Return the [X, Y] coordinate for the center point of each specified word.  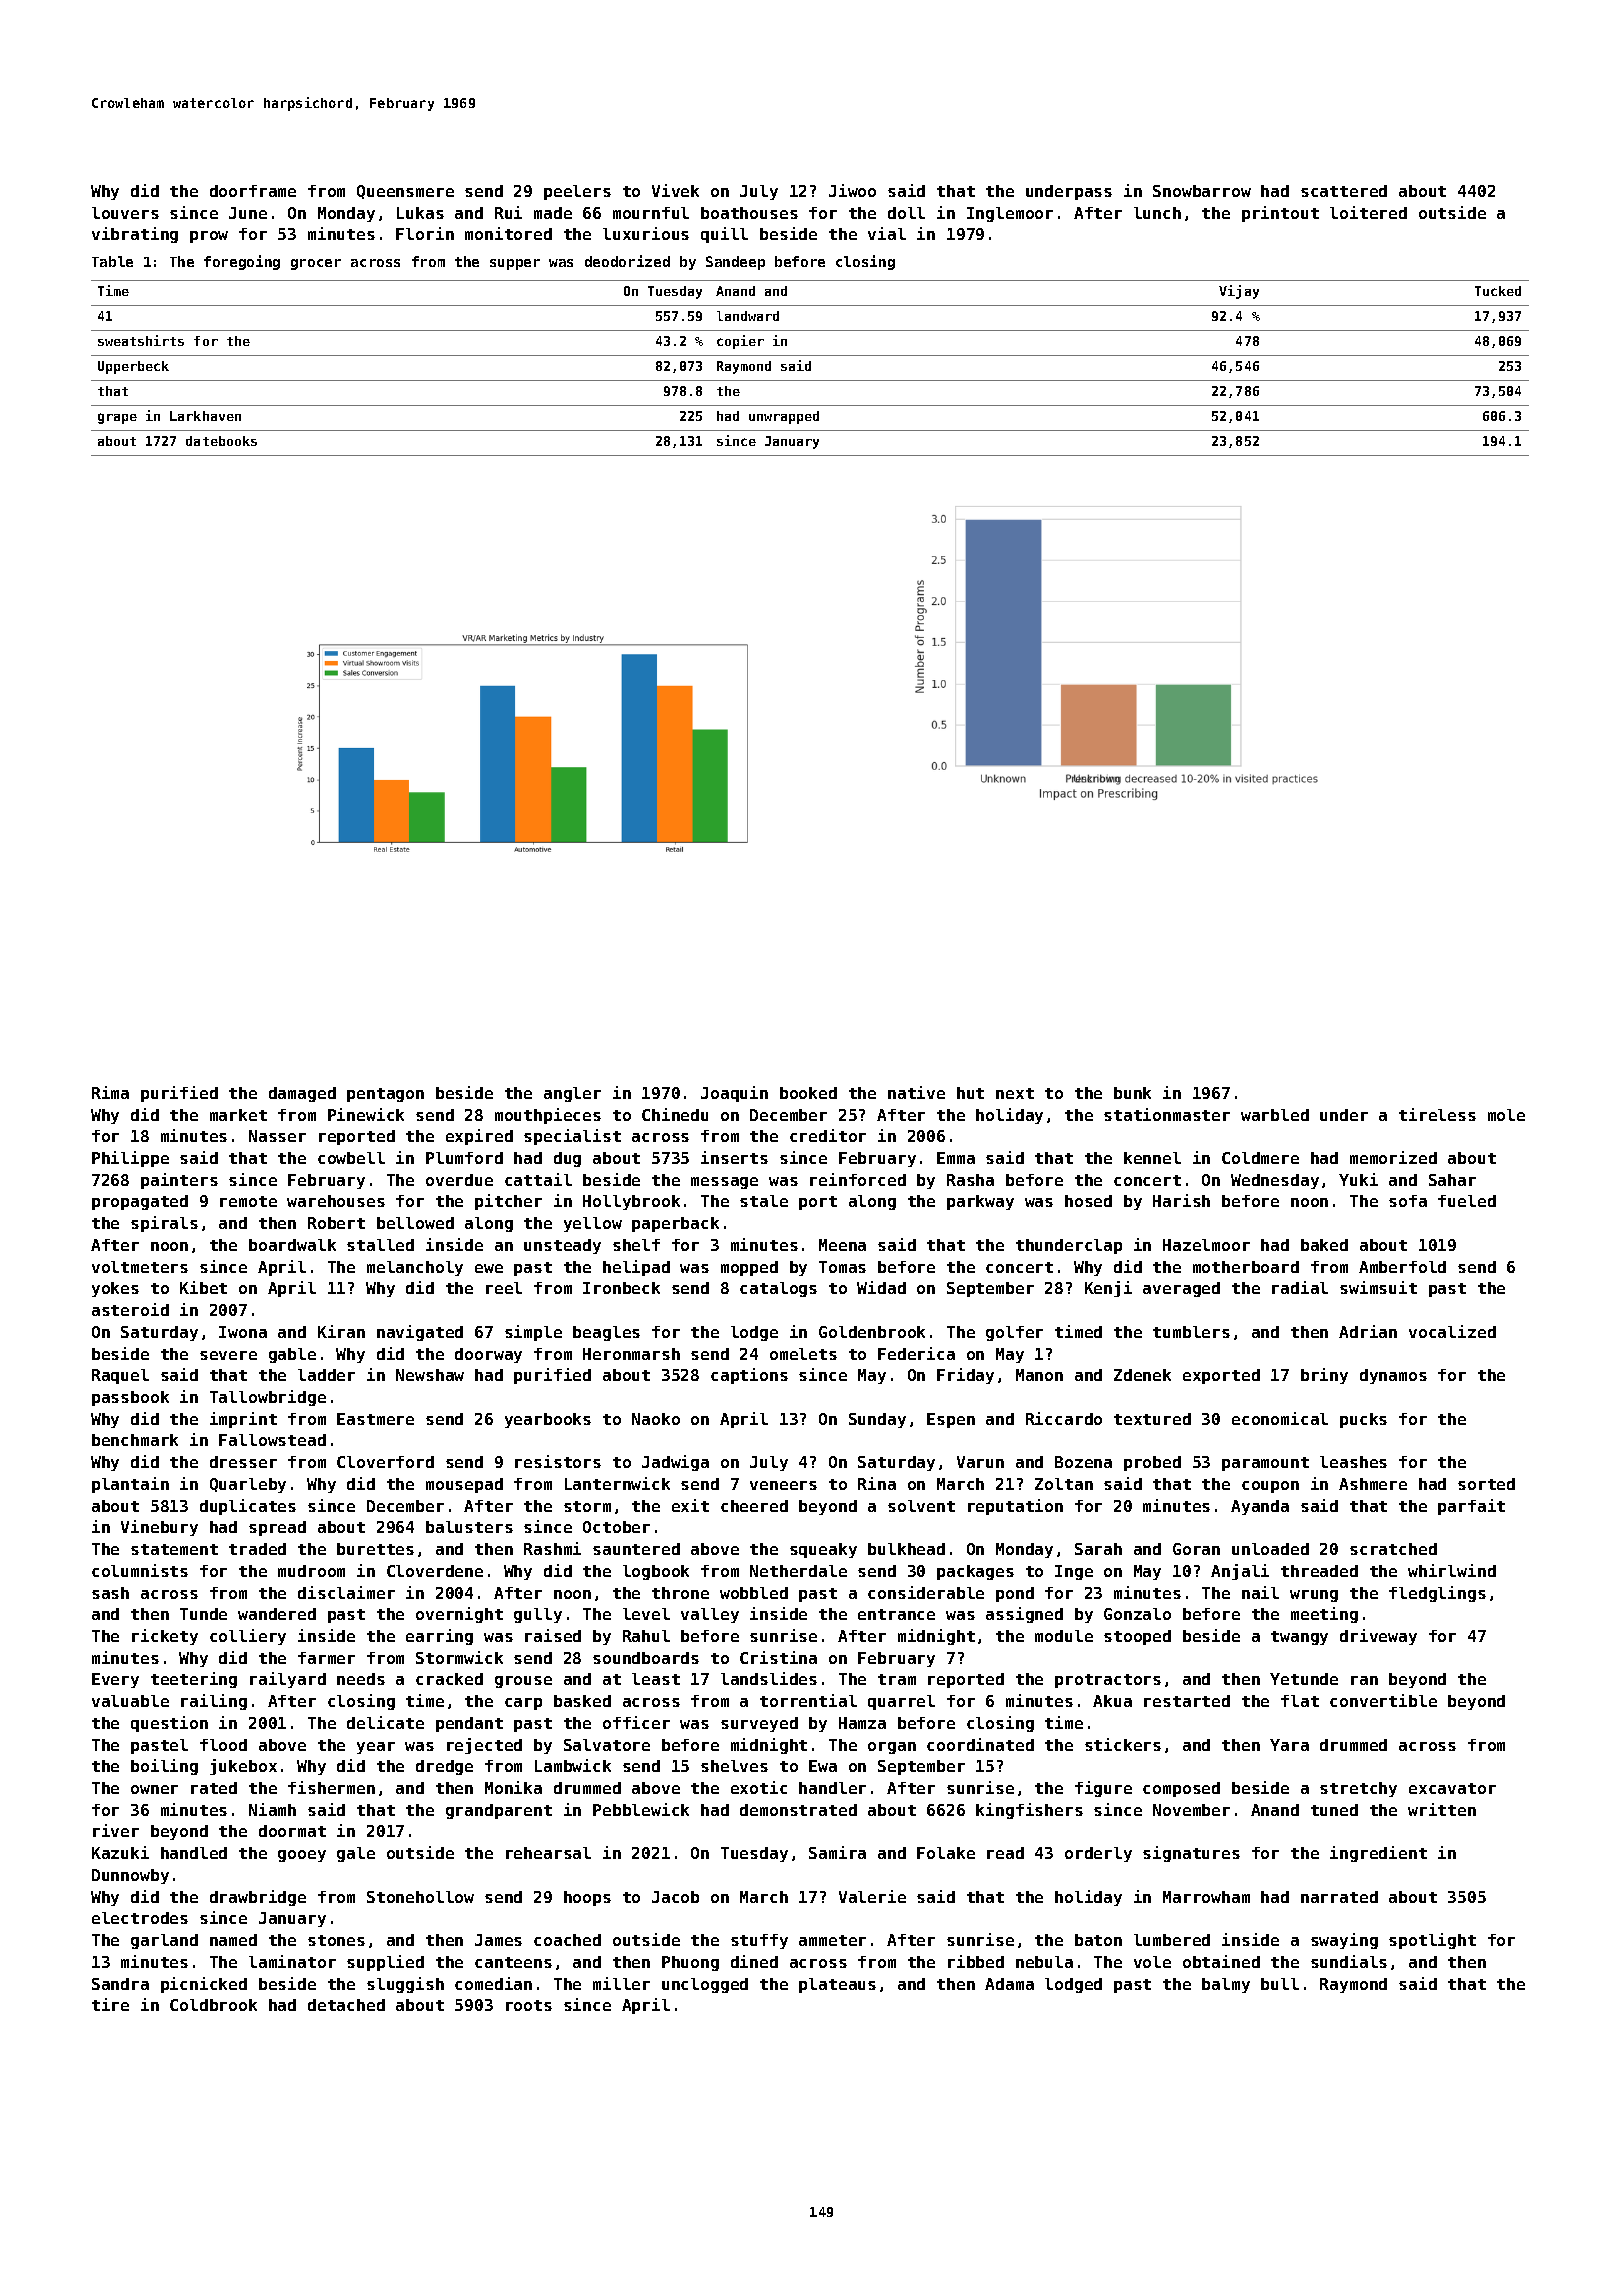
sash [110, 1593]
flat [1300, 1701]
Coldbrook [213, 2005]
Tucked [1498, 291]
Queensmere [405, 192]
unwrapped [784, 417]
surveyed [759, 1724]
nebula [1044, 1962]
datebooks [221, 441]
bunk [1132, 1093]
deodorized [627, 261]
